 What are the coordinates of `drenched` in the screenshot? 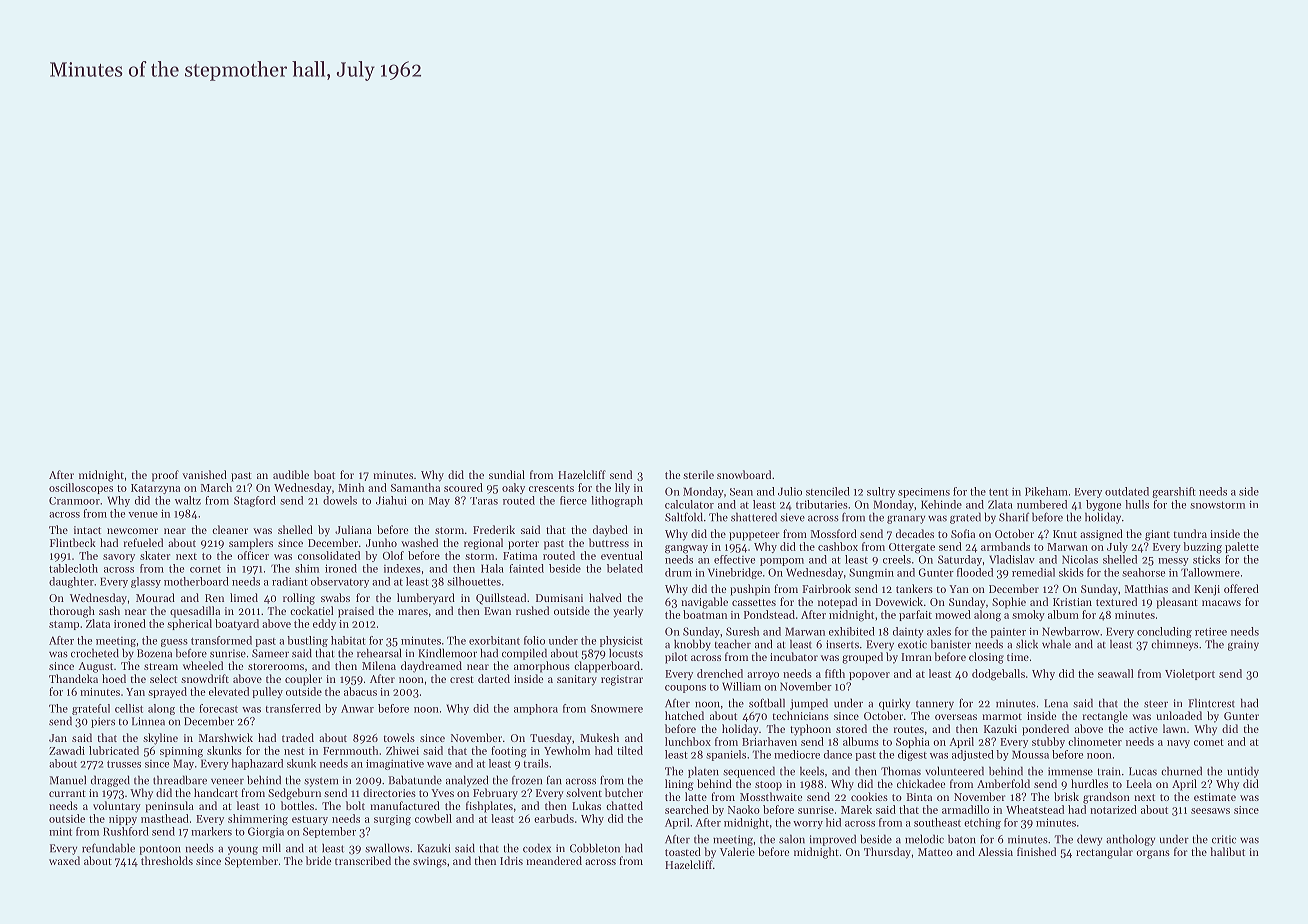 It's located at (720, 673).
